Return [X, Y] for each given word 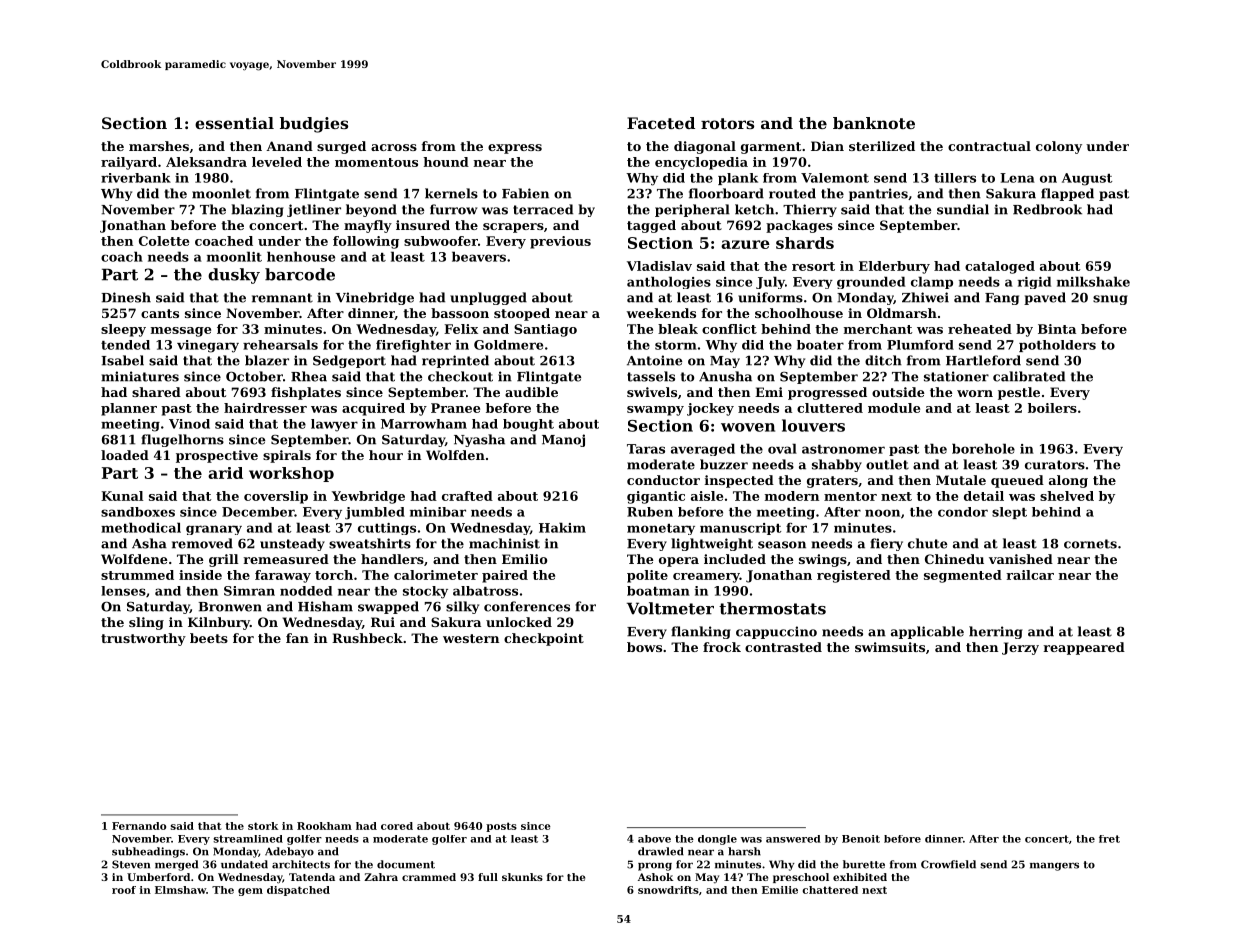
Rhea [309, 376]
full [488, 877]
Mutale [961, 480]
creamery [706, 578]
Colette [164, 241]
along [1068, 481]
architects [301, 864]
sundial [963, 209]
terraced [543, 209]
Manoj [563, 440]
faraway [283, 576]
